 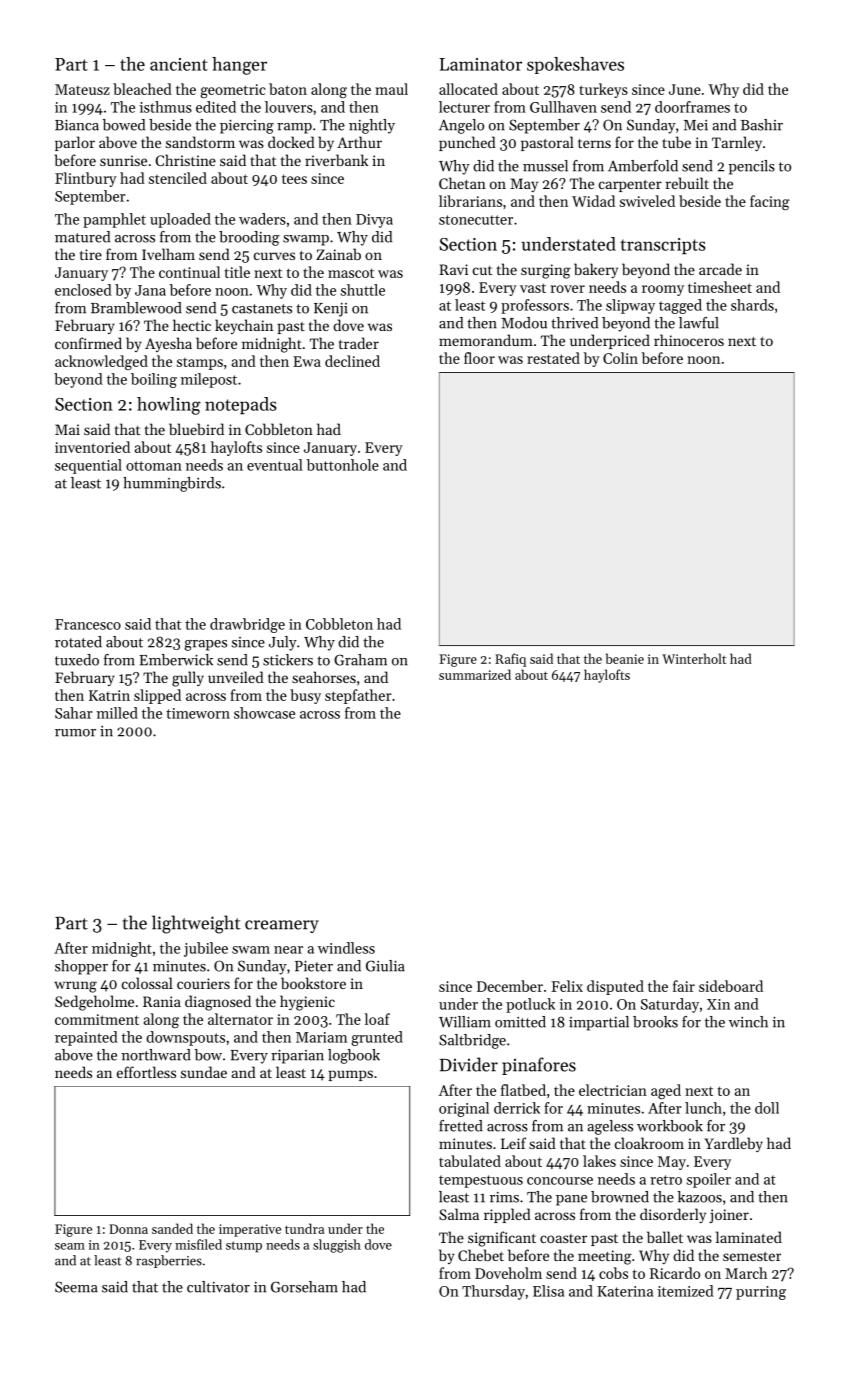 What do you see at coordinates (239, 66) in the image?
I see `hanger` at bounding box center [239, 66].
